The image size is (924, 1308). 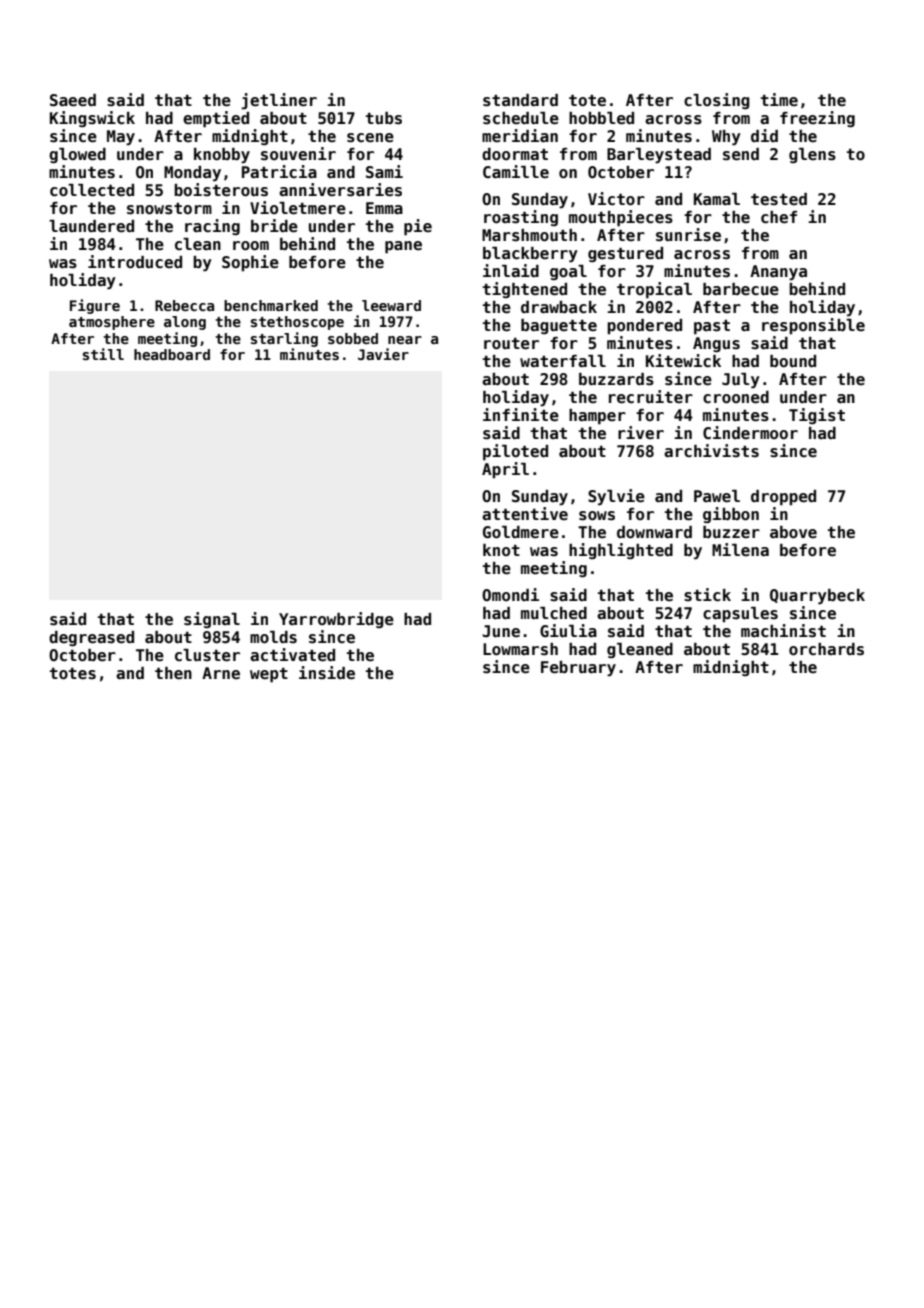 I want to click on Emma, so click(x=384, y=208).
